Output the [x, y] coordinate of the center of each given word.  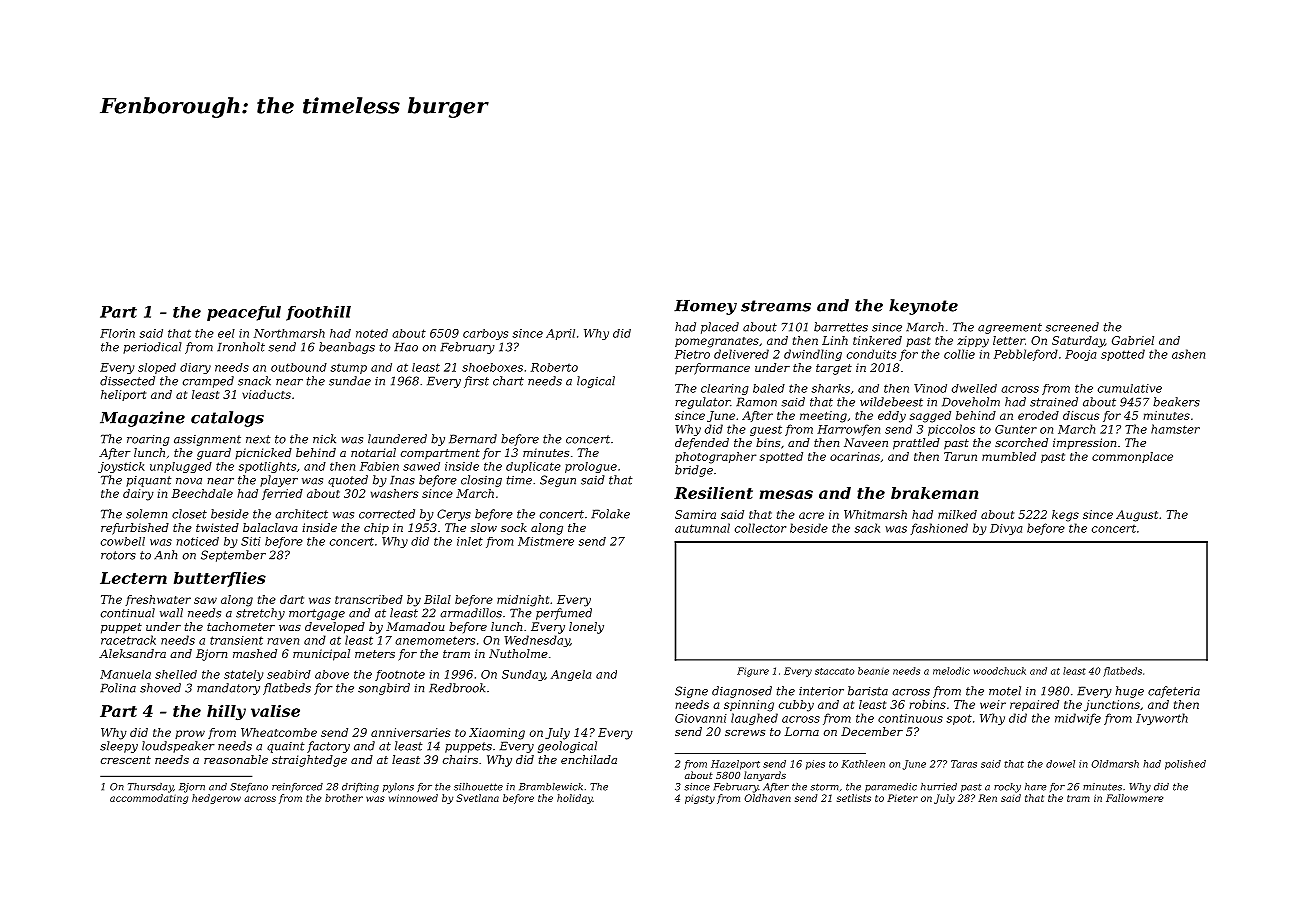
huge [1129, 692]
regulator [702, 403]
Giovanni [701, 718]
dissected [127, 381]
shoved [160, 688]
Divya [1006, 529]
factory [328, 747]
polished [1185, 765]
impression [1084, 443]
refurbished [135, 529]
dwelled [974, 388]
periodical [152, 348]
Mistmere [546, 541]
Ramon [756, 402]
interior [821, 691]
